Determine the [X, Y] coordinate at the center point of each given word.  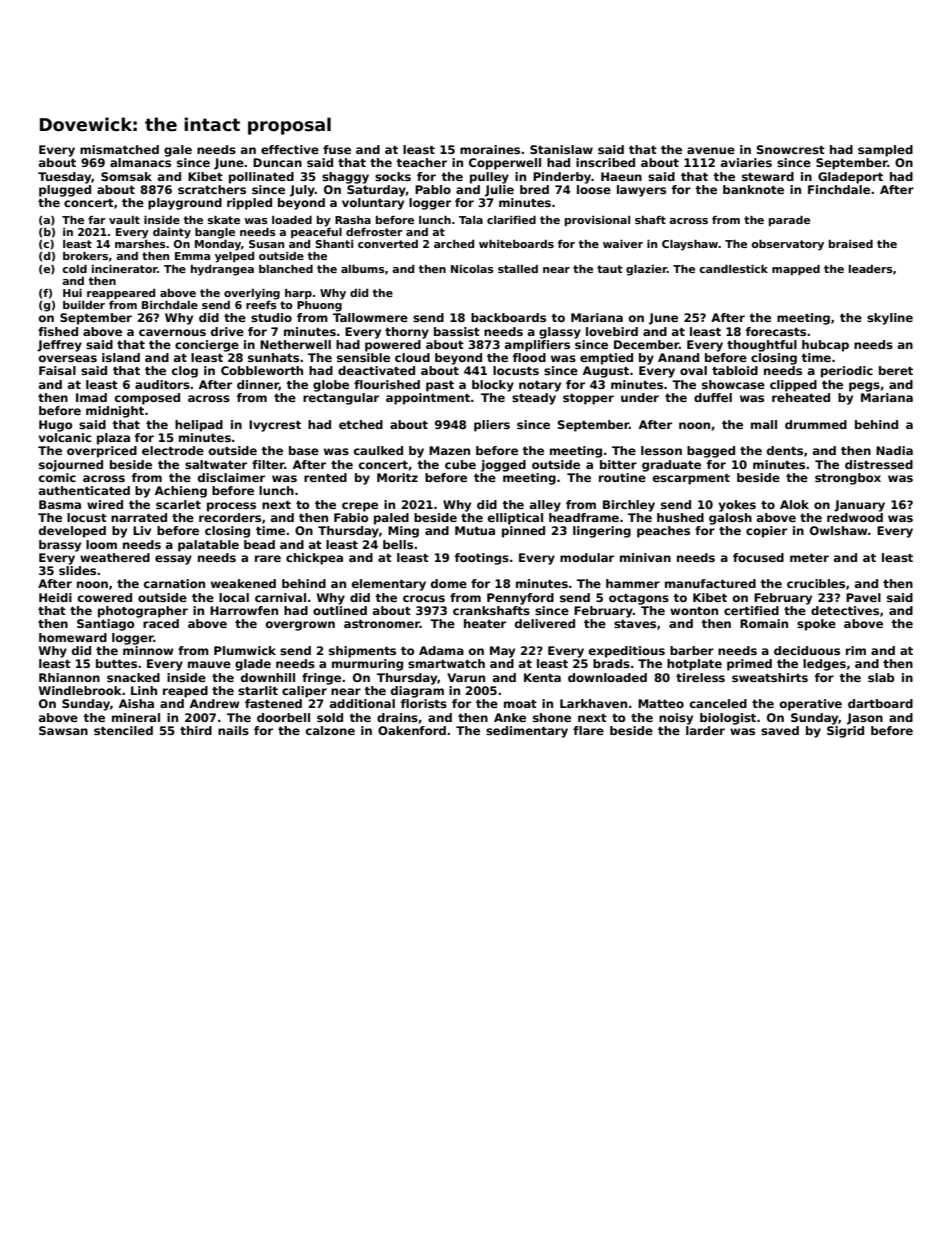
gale [178, 151]
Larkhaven [593, 703]
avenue [711, 150]
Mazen [449, 450]
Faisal [57, 370]
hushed [680, 517]
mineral [136, 717]
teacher [421, 162]
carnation [174, 583]
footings [482, 559]
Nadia [894, 450]
